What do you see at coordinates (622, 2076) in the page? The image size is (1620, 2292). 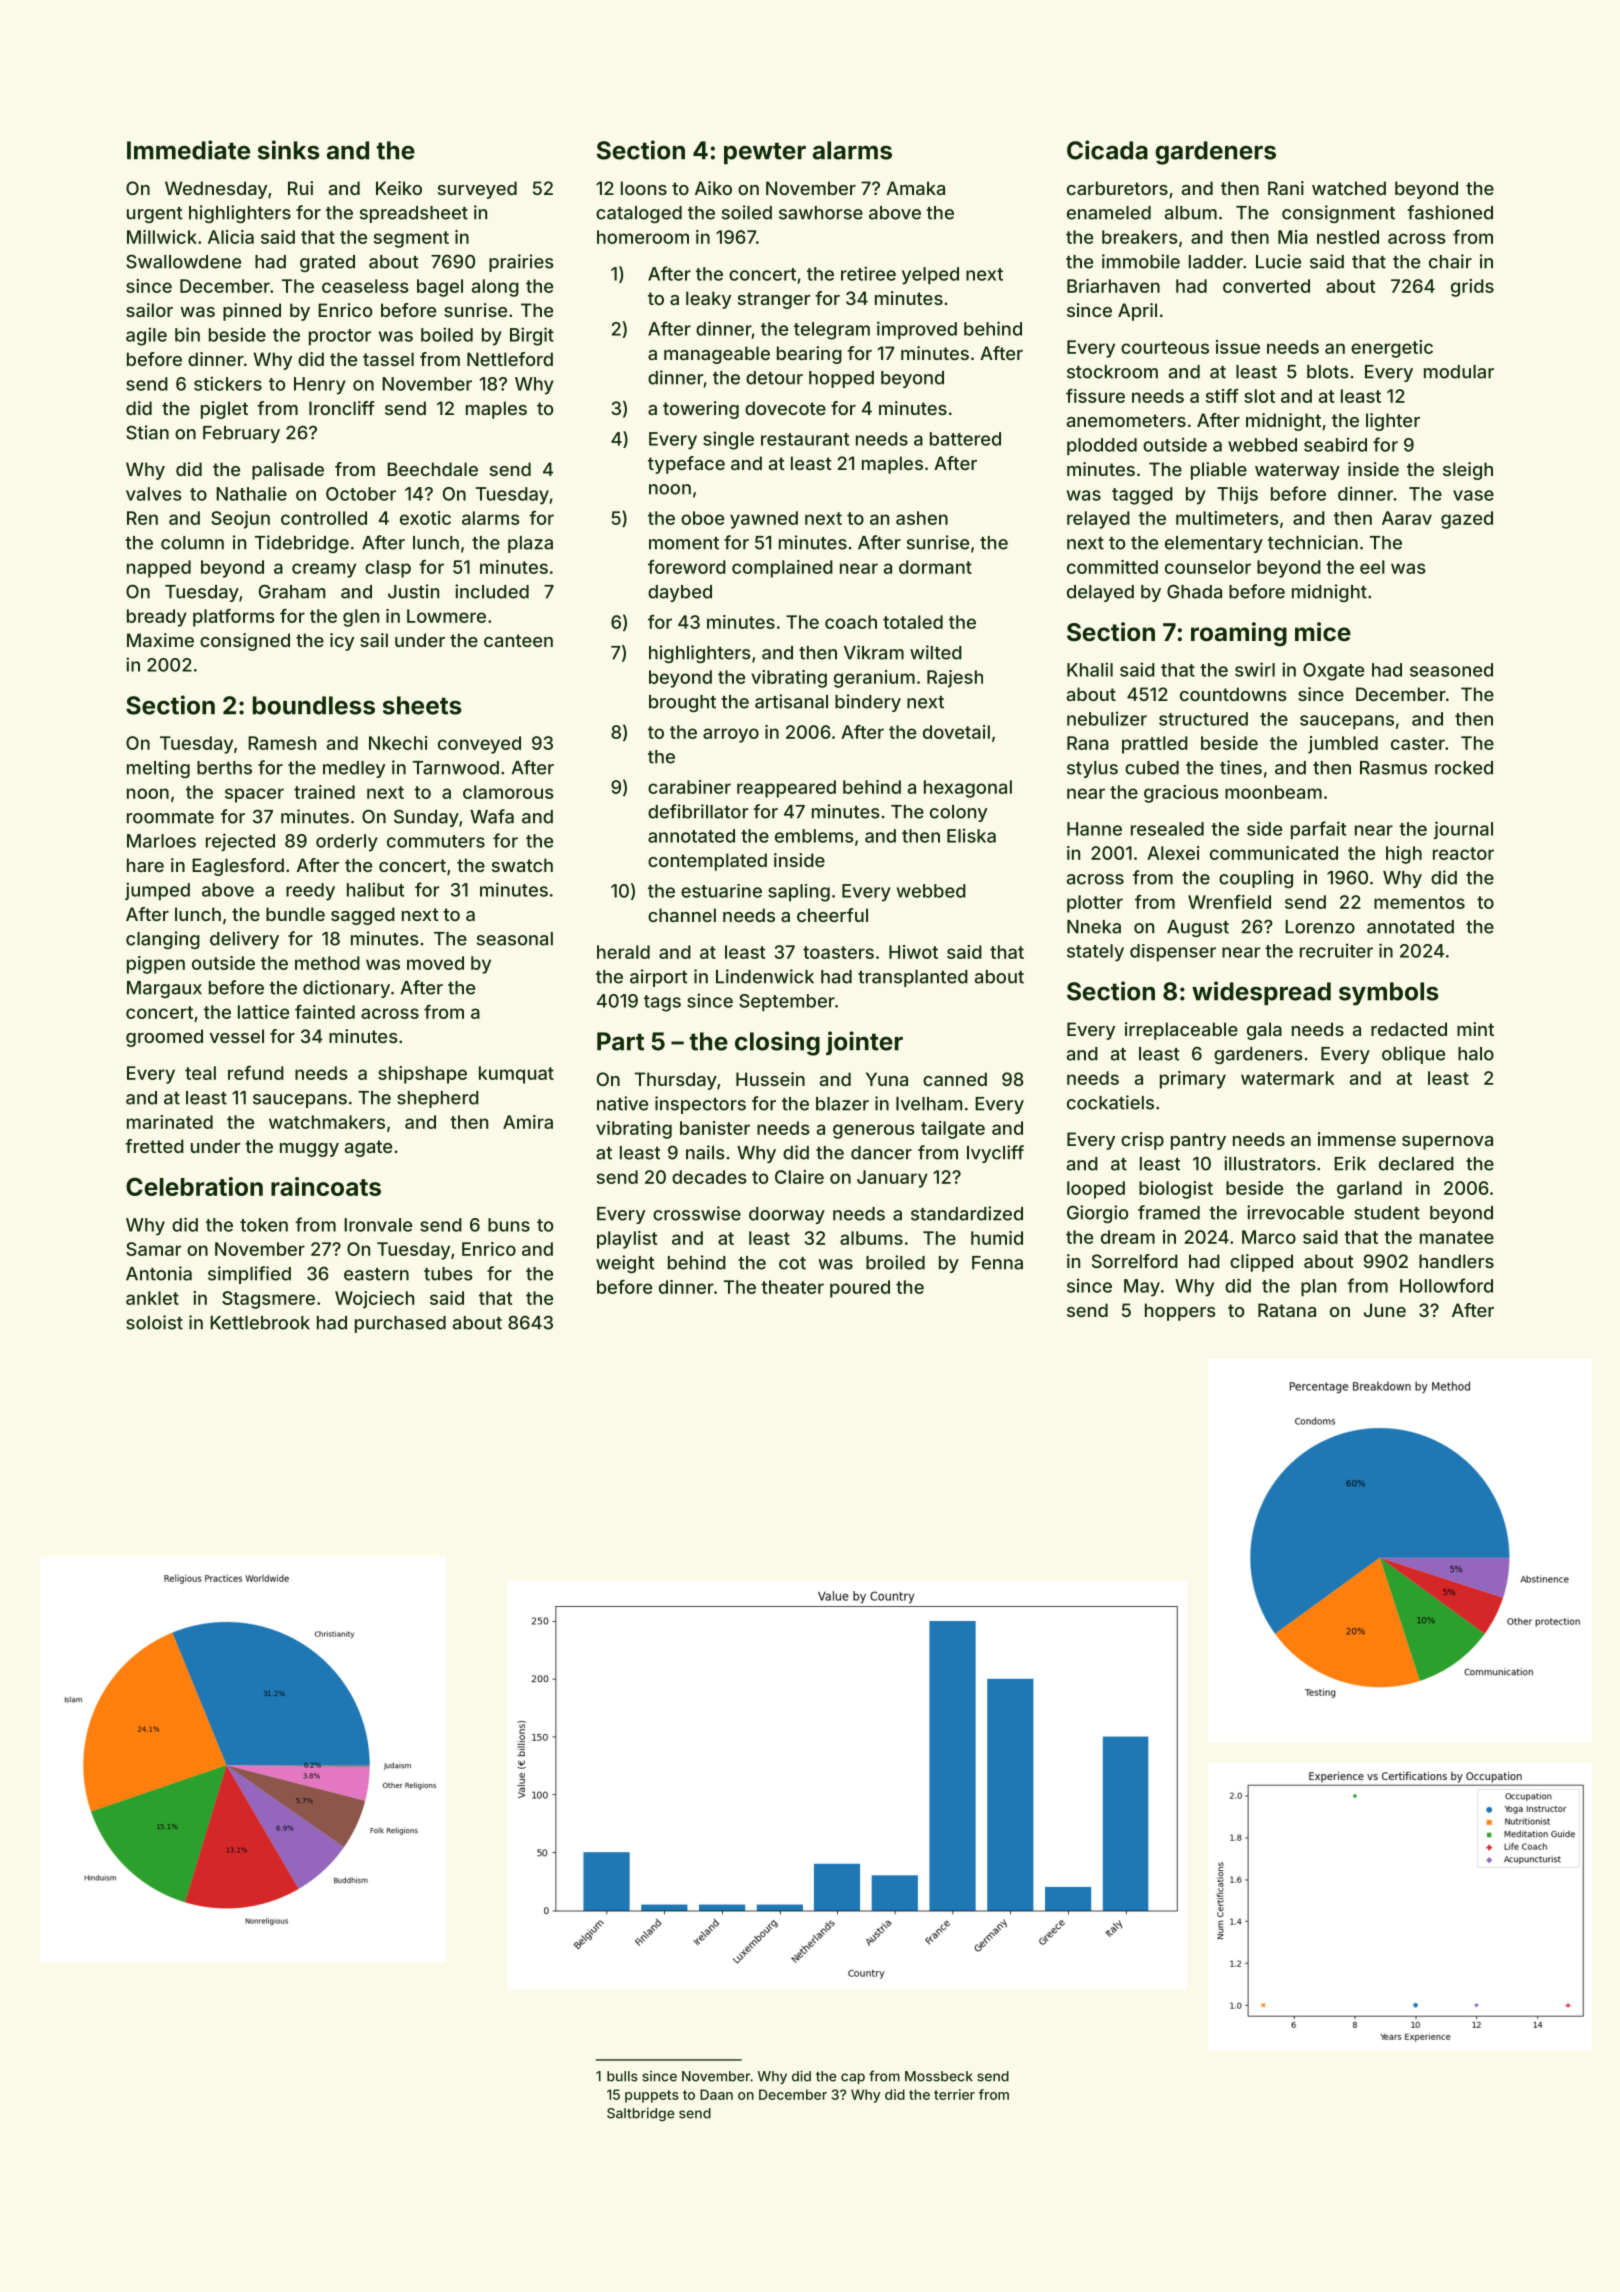 I see `bulls` at bounding box center [622, 2076].
